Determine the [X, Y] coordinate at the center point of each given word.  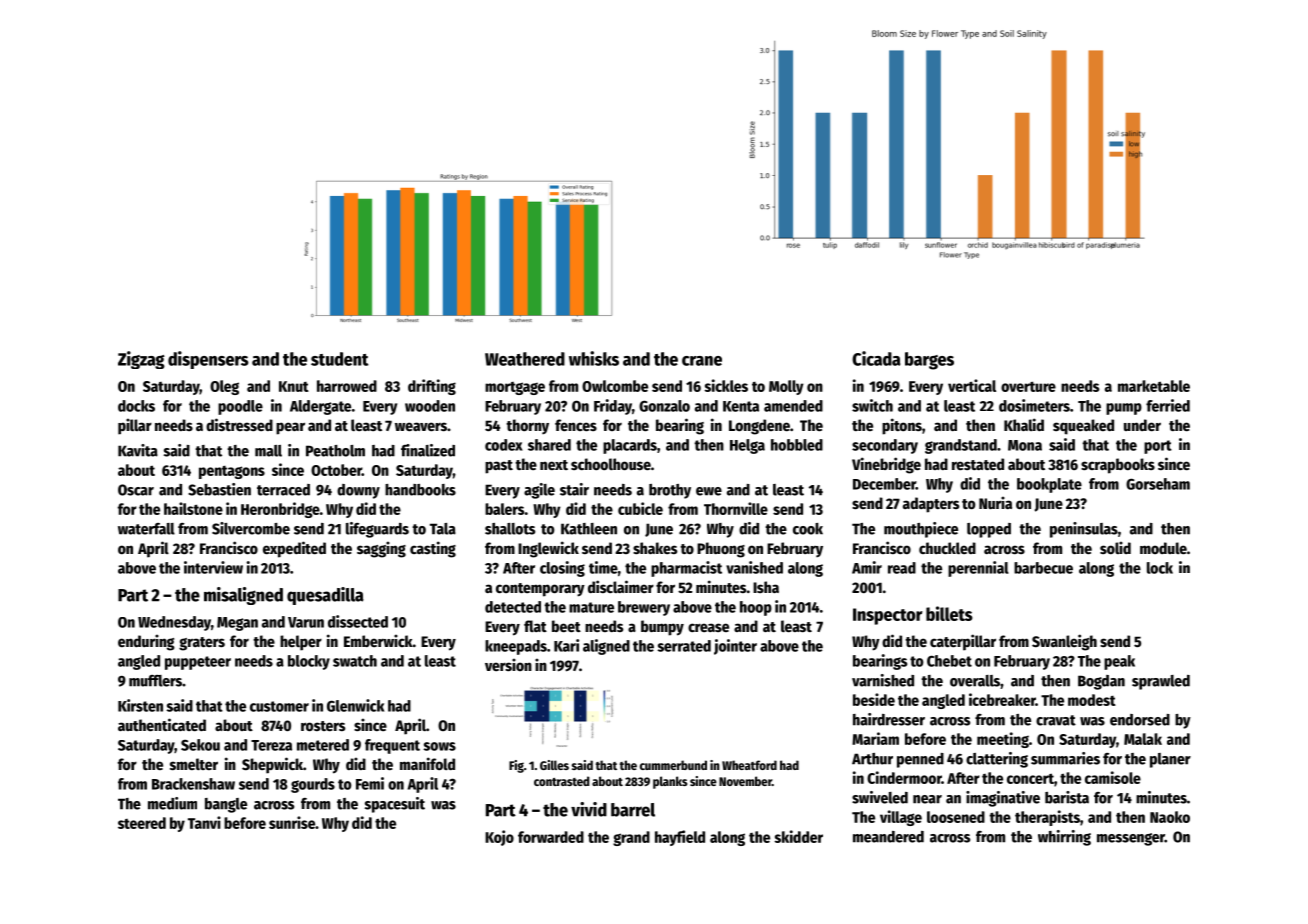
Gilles [554, 765]
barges [929, 361]
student [339, 359]
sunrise [292, 822]
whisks [594, 358]
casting [433, 549]
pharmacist [686, 569]
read [902, 568]
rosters [323, 726]
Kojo [499, 838]
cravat [1056, 720]
